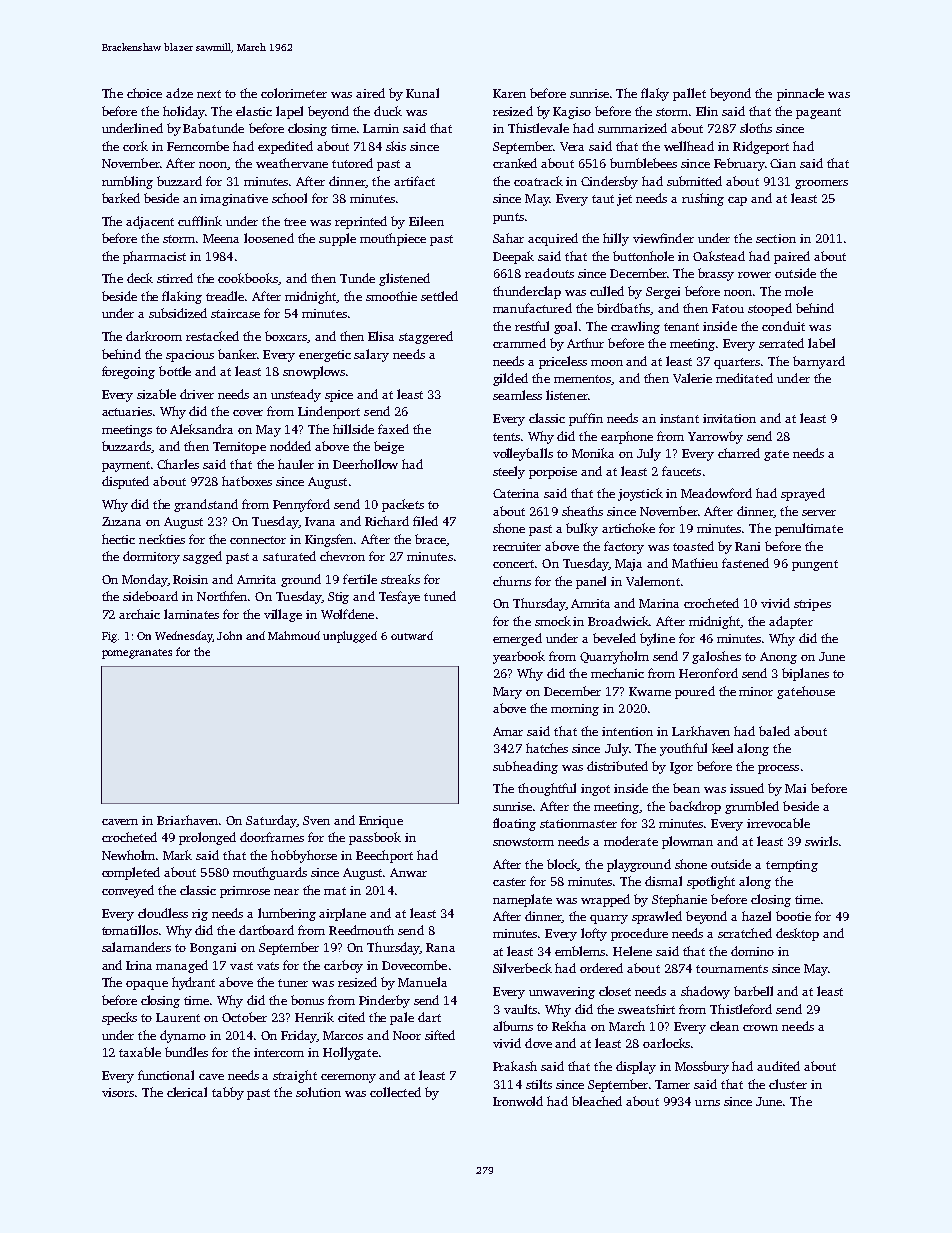 The height and width of the screenshot is (1233, 952). Describe the element at coordinates (144, 93) in the screenshot. I see `choice` at that location.
